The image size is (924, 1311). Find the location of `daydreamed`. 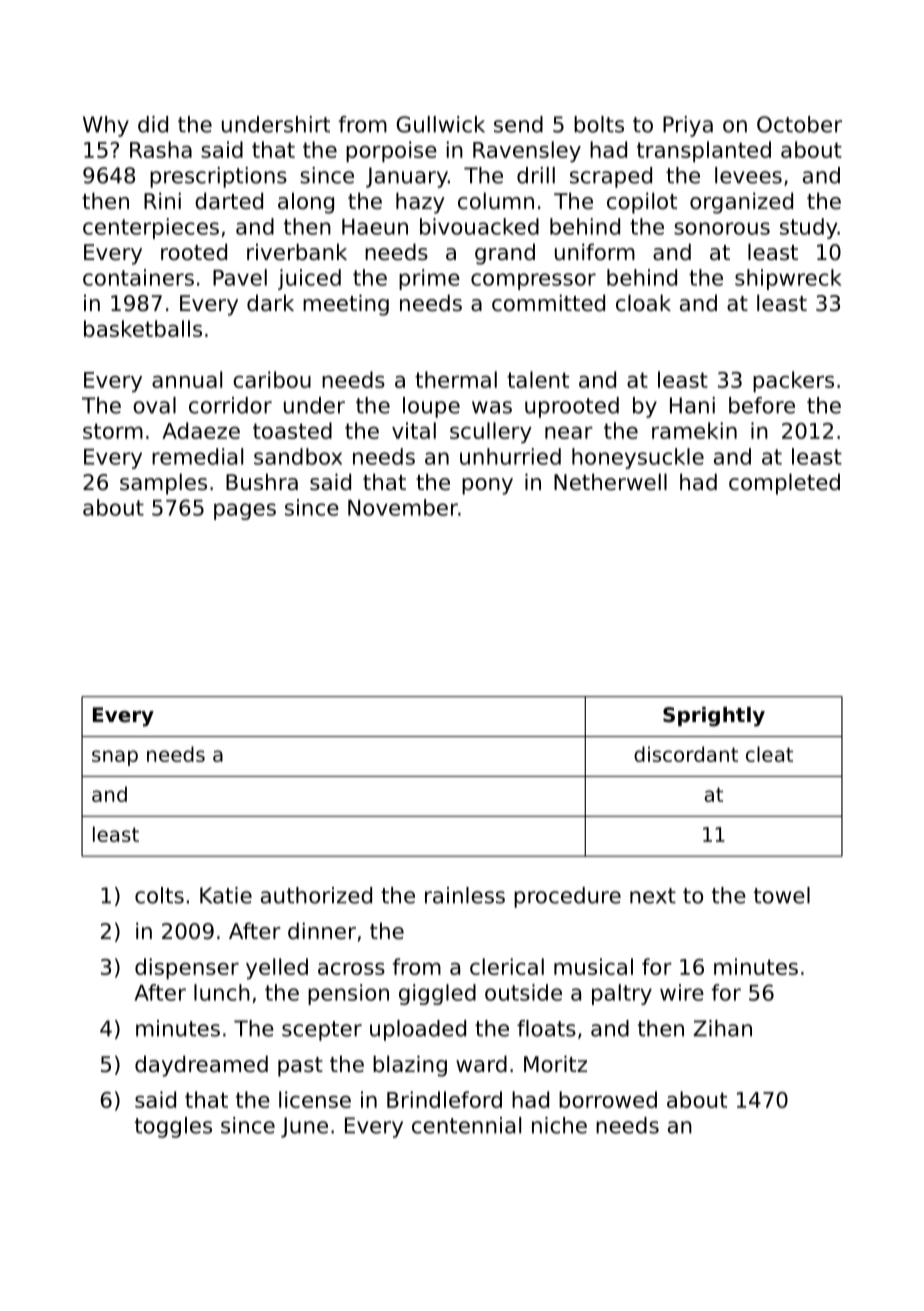

daydreamed is located at coordinates (201, 1066).
